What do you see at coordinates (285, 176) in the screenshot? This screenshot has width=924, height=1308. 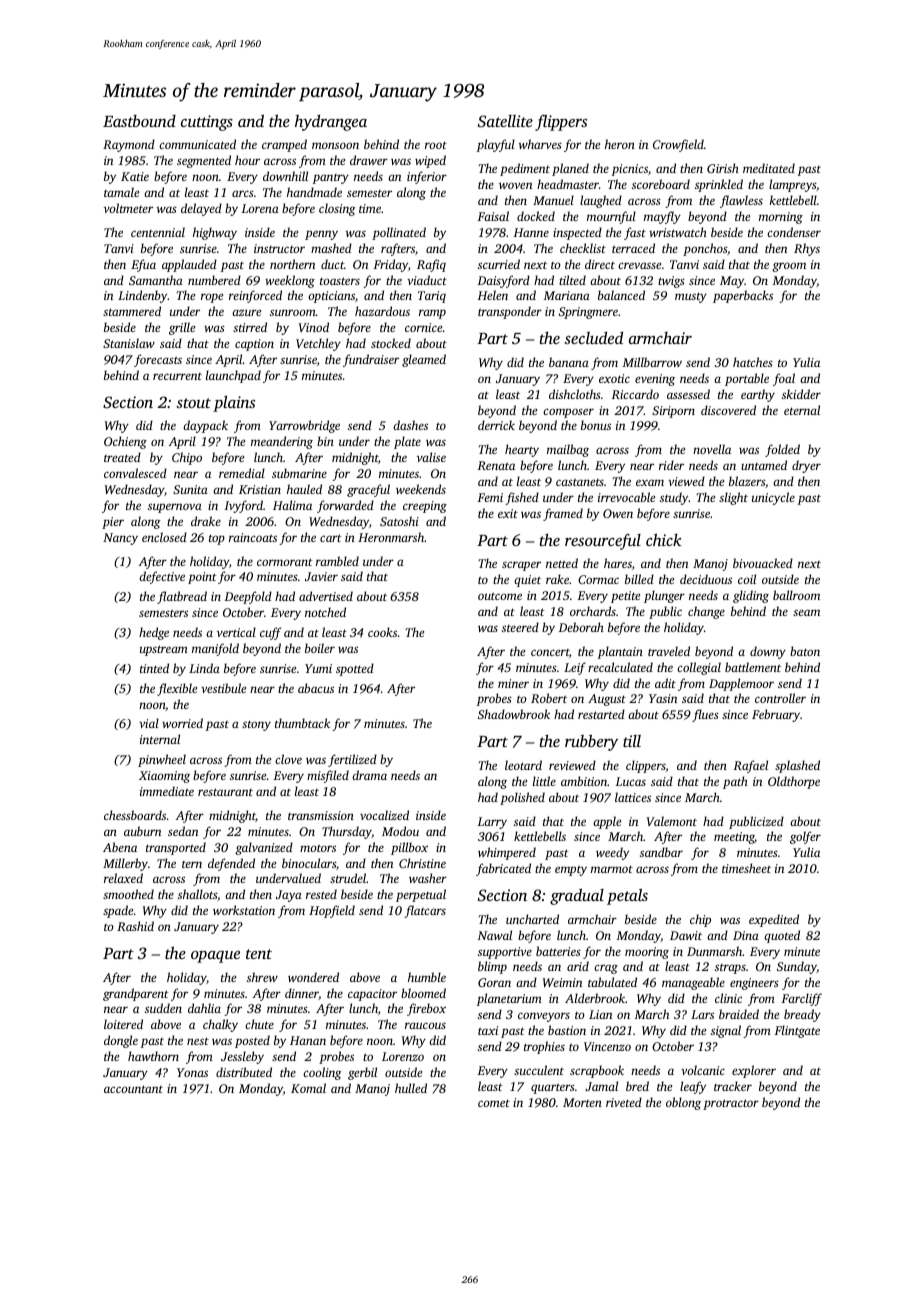 I see `downhill` at bounding box center [285, 176].
